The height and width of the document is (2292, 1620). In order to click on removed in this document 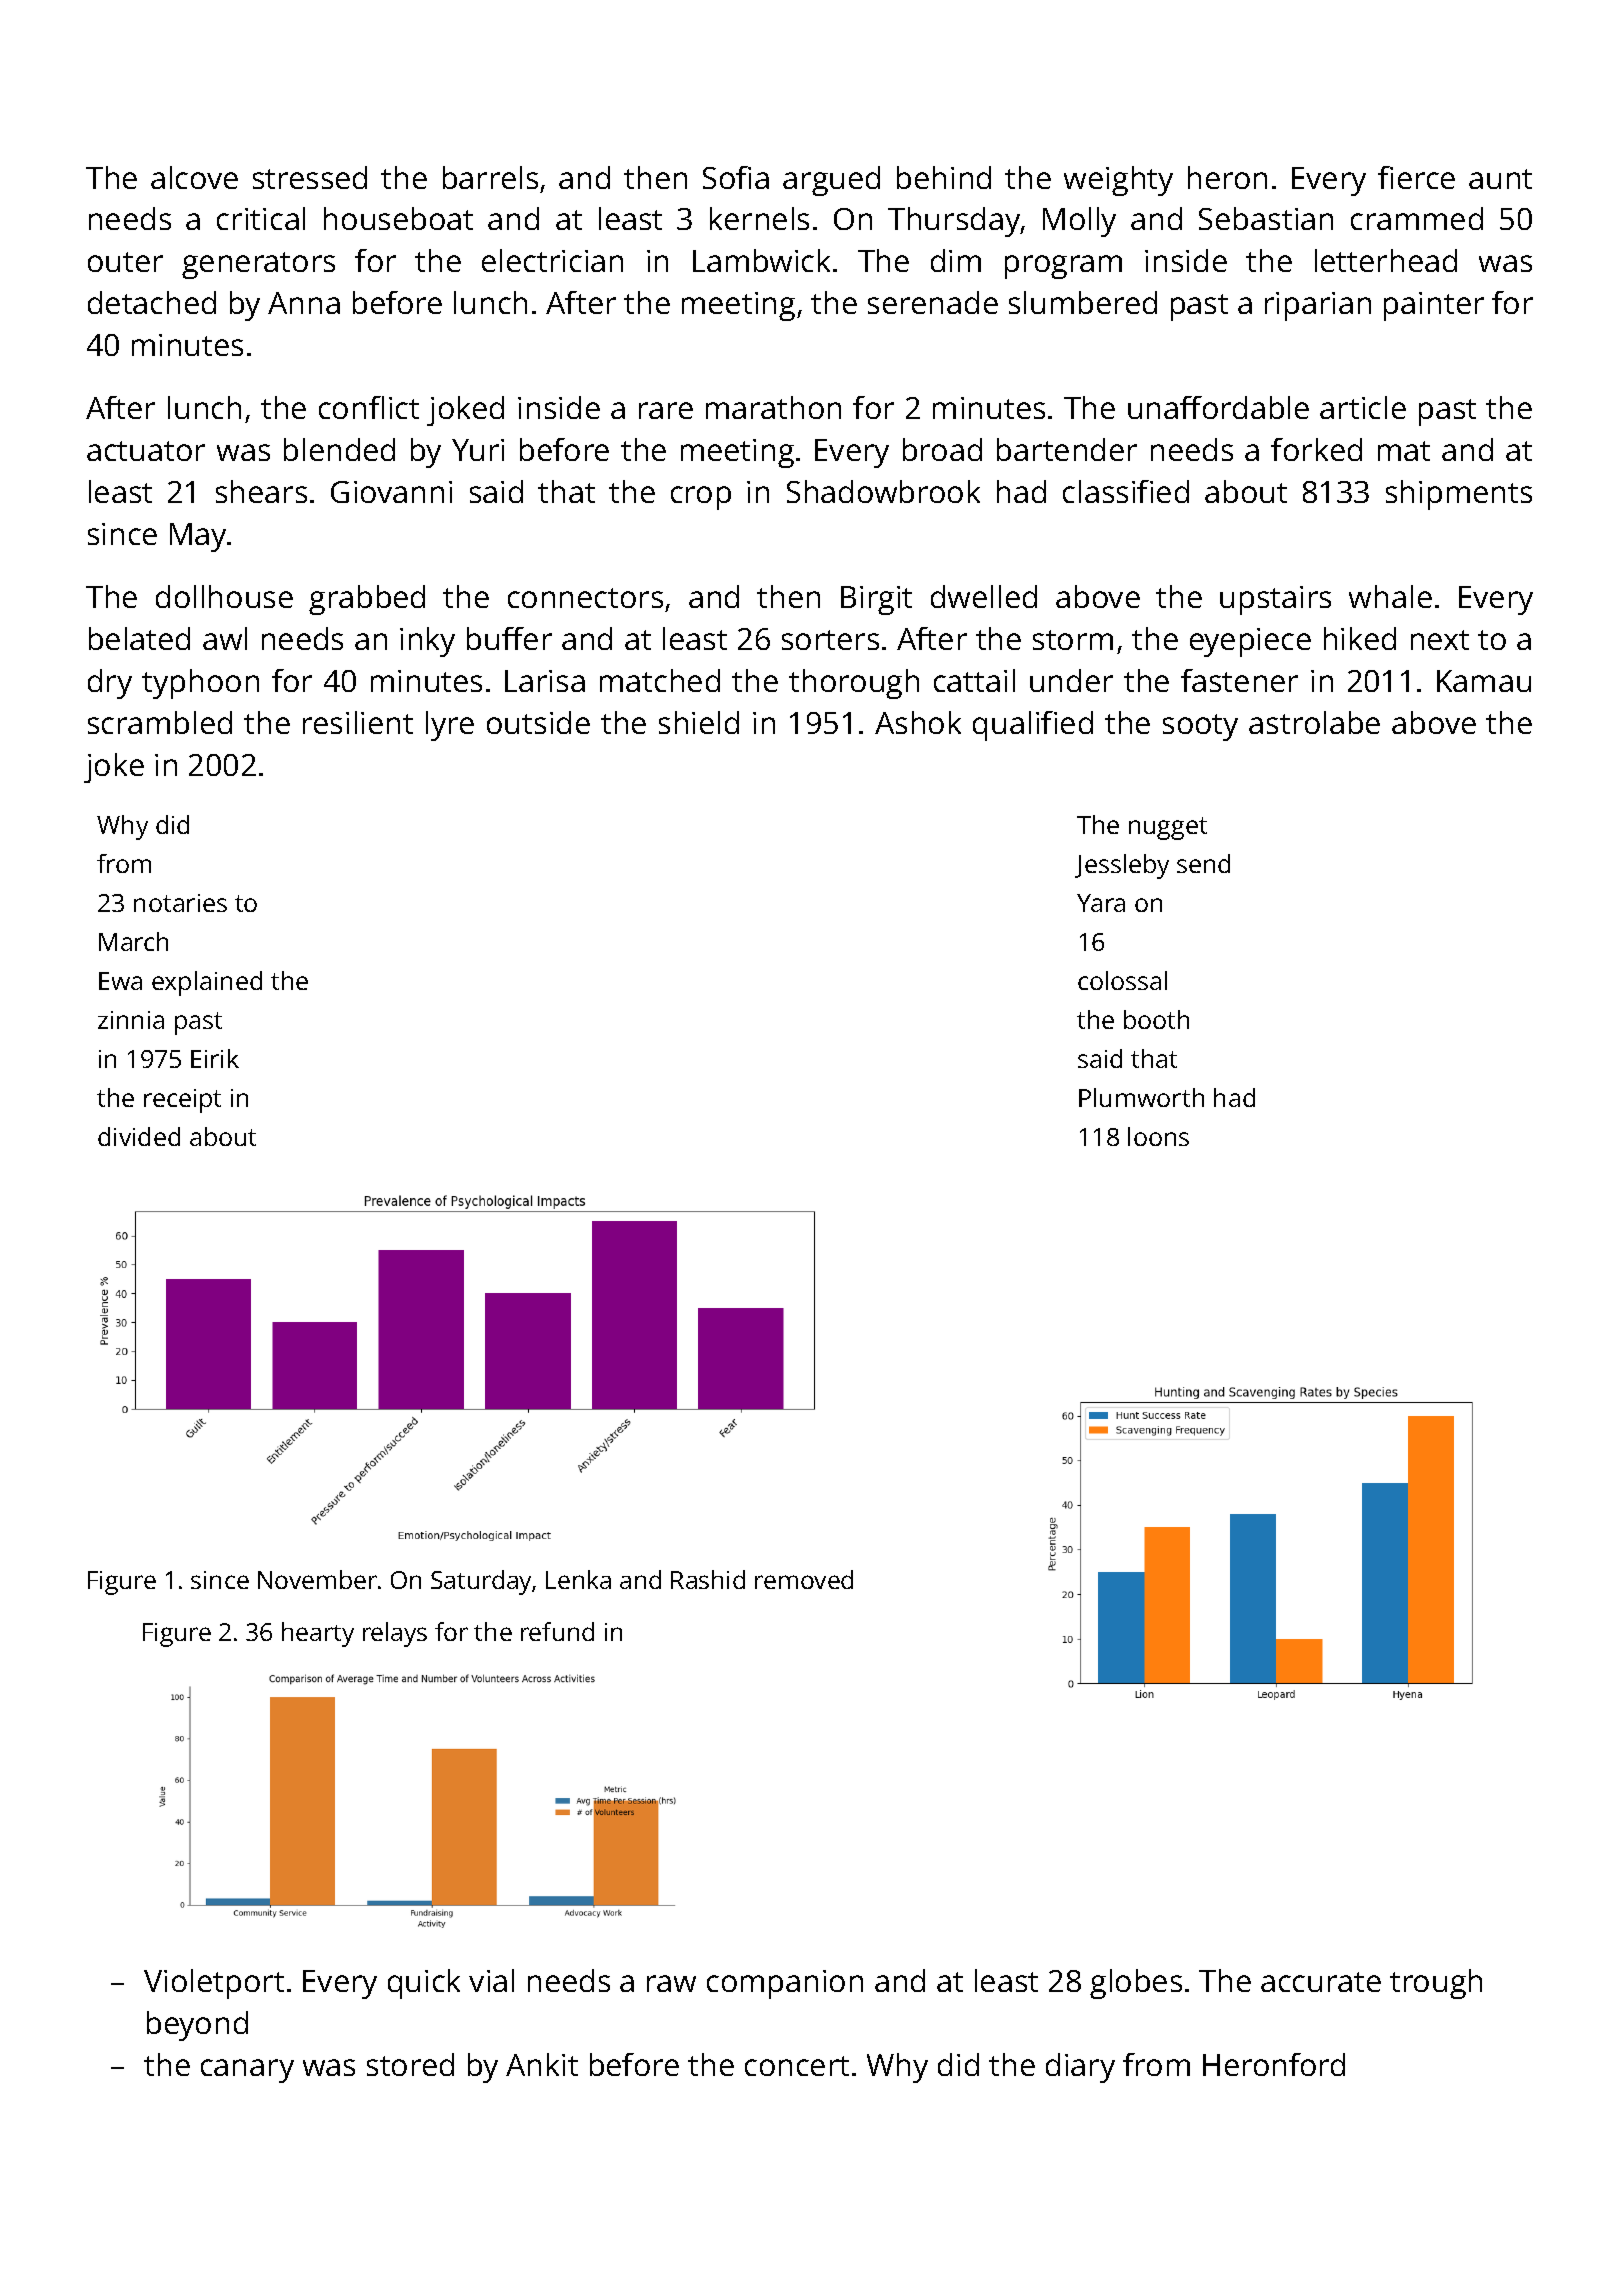, I will do `click(804, 1579)`.
